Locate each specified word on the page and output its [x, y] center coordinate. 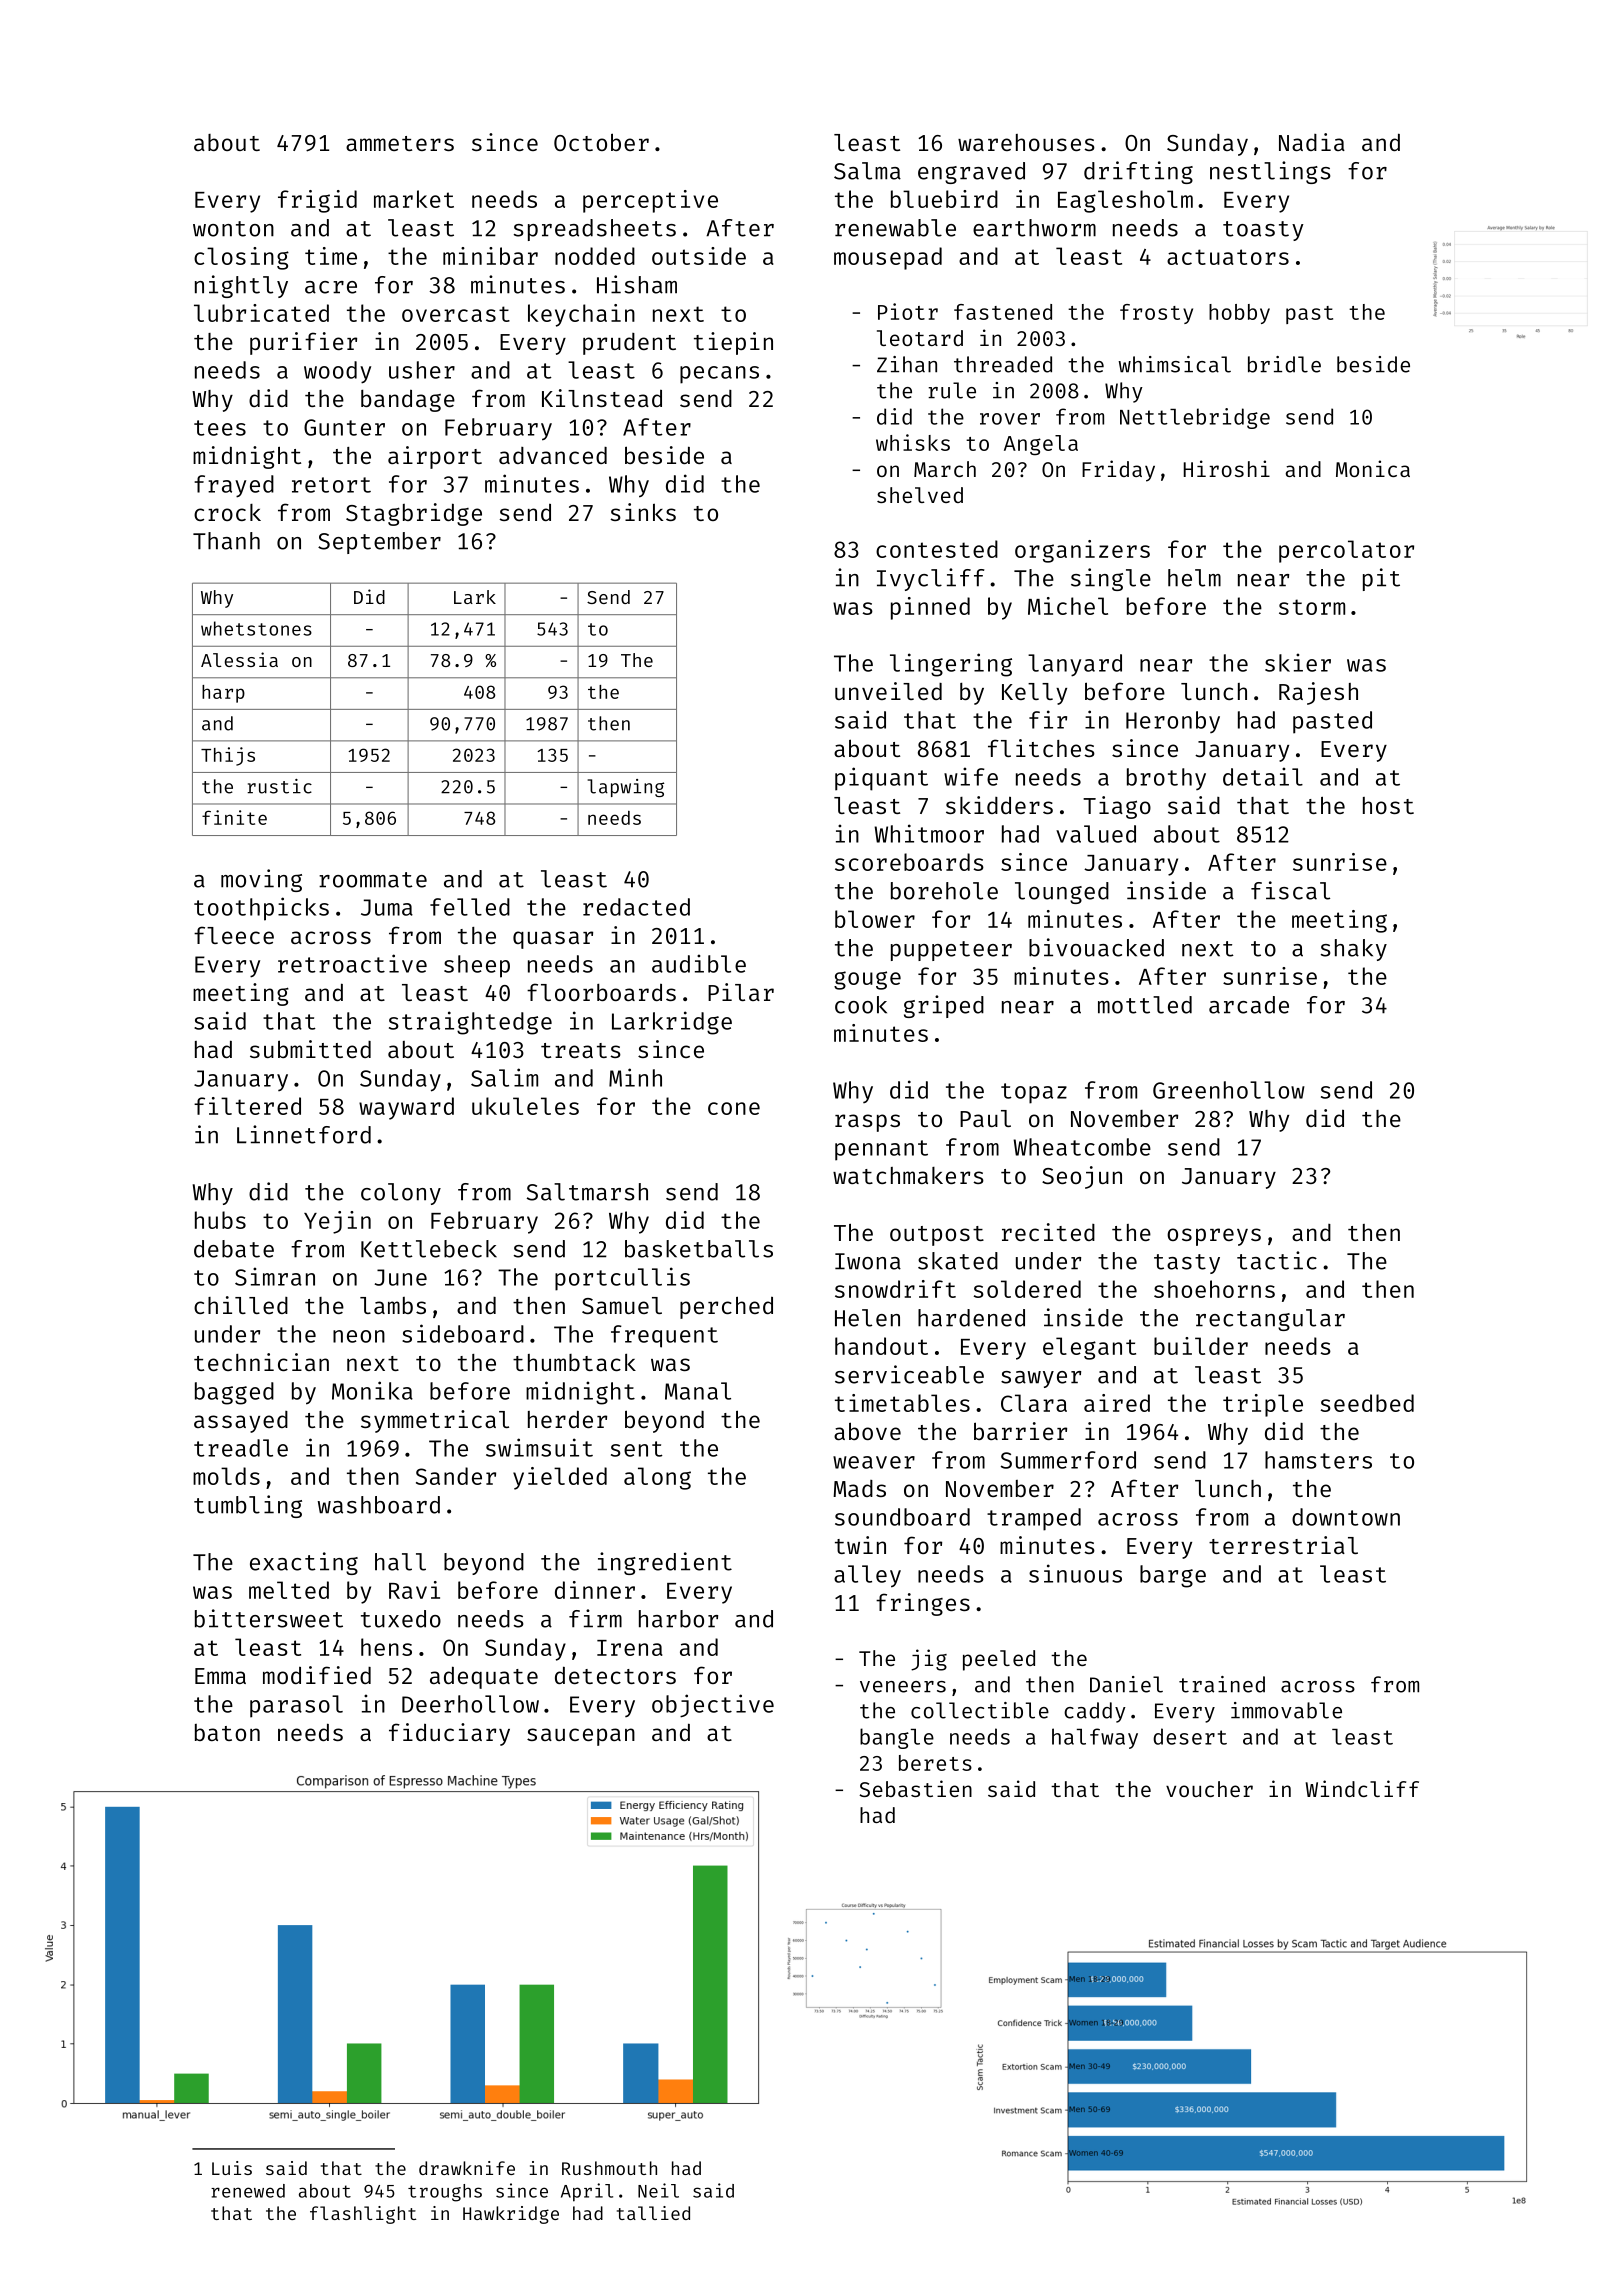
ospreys [1214, 1237]
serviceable [909, 1374]
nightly [241, 286]
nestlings [1270, 172]
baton [227, 1732]
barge [1173, 1576]
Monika [372, 1390]
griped [944, 1006]
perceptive [650, 201]
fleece [234, 935]
